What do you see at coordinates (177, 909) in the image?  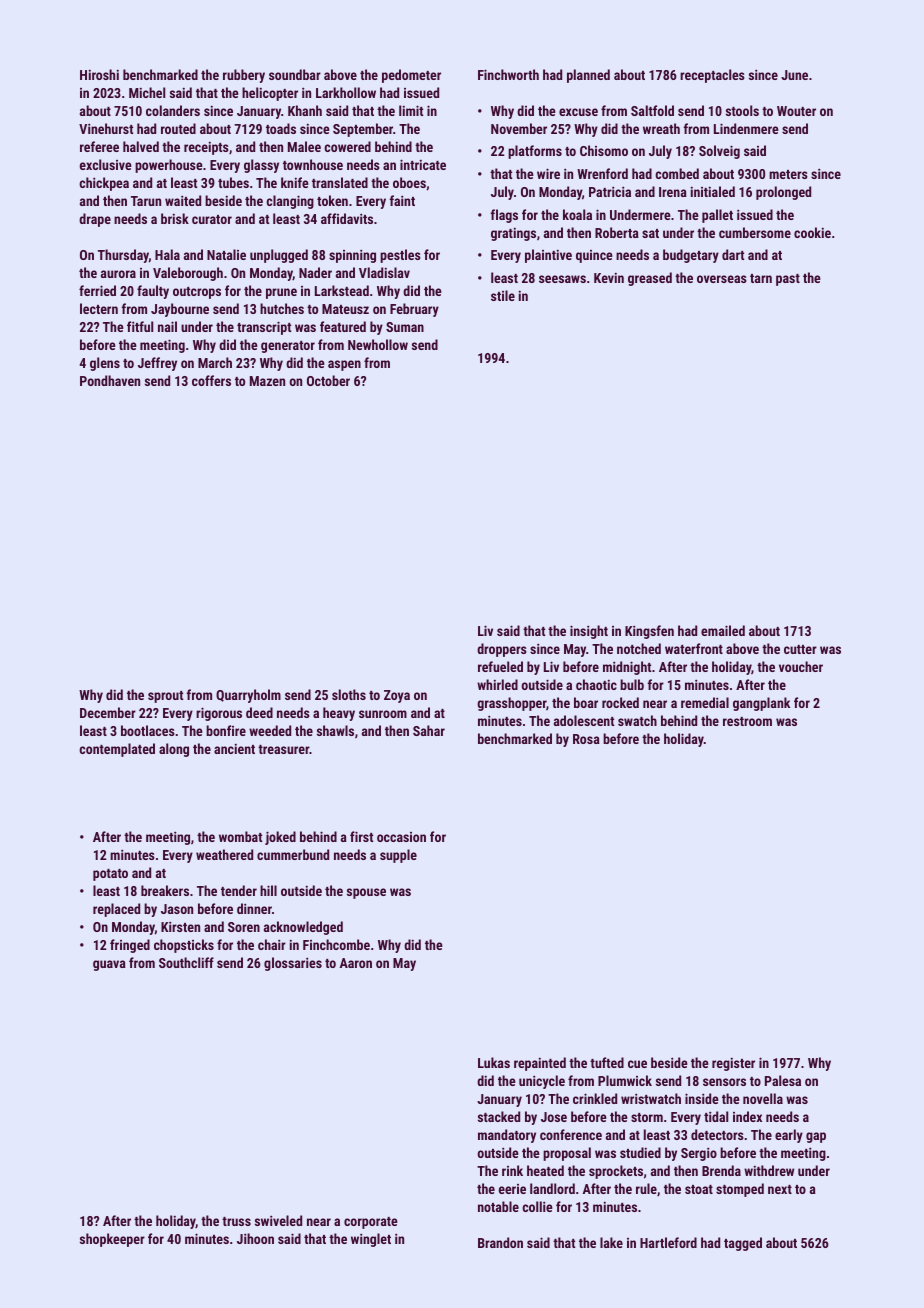 I see `Jason` at bounding box center [177, 909].
